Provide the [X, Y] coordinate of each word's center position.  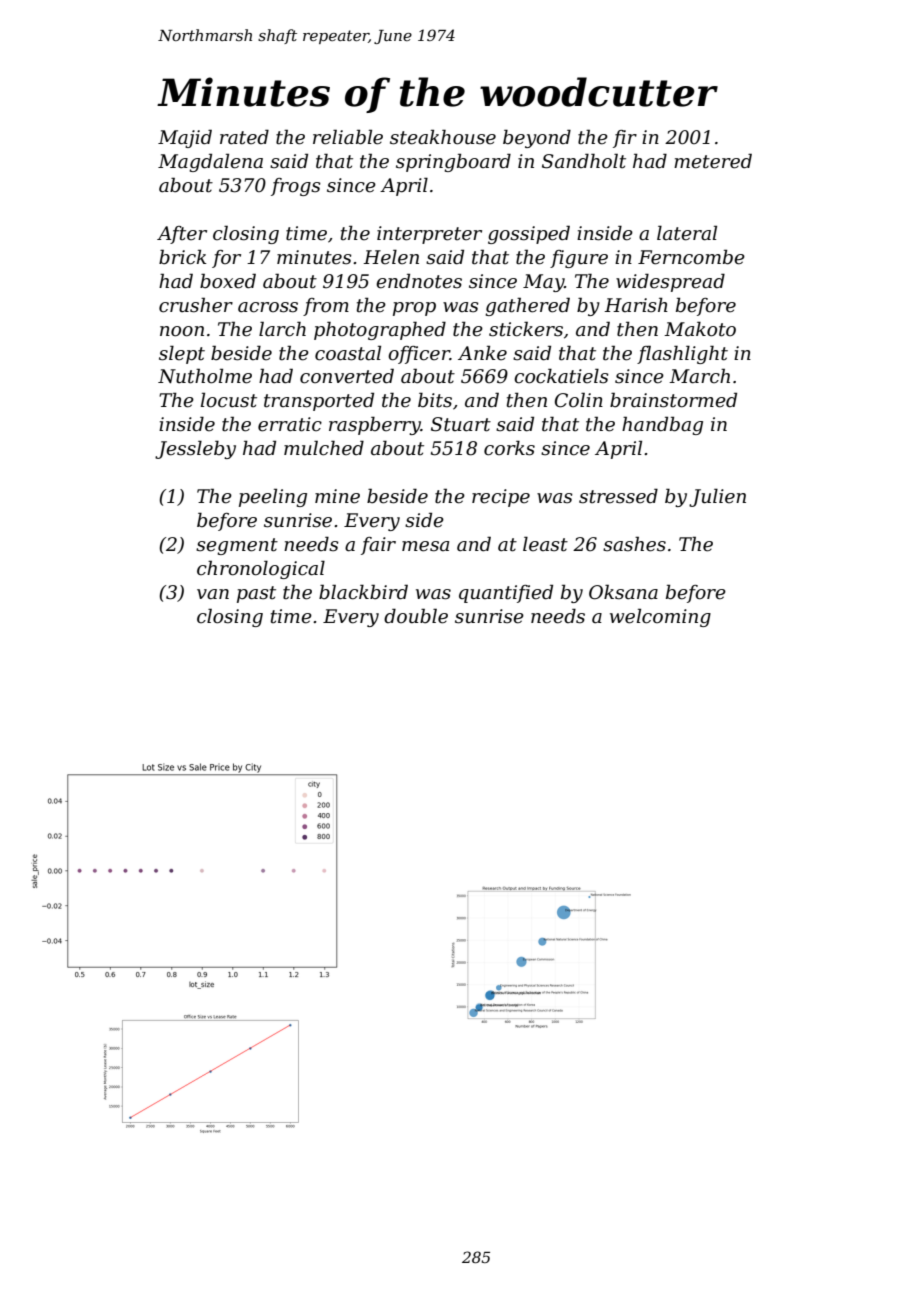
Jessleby [195, 449]
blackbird [363, 592]
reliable [348, 137]
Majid [185, 138]
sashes [634, 544]
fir [625, 139]
